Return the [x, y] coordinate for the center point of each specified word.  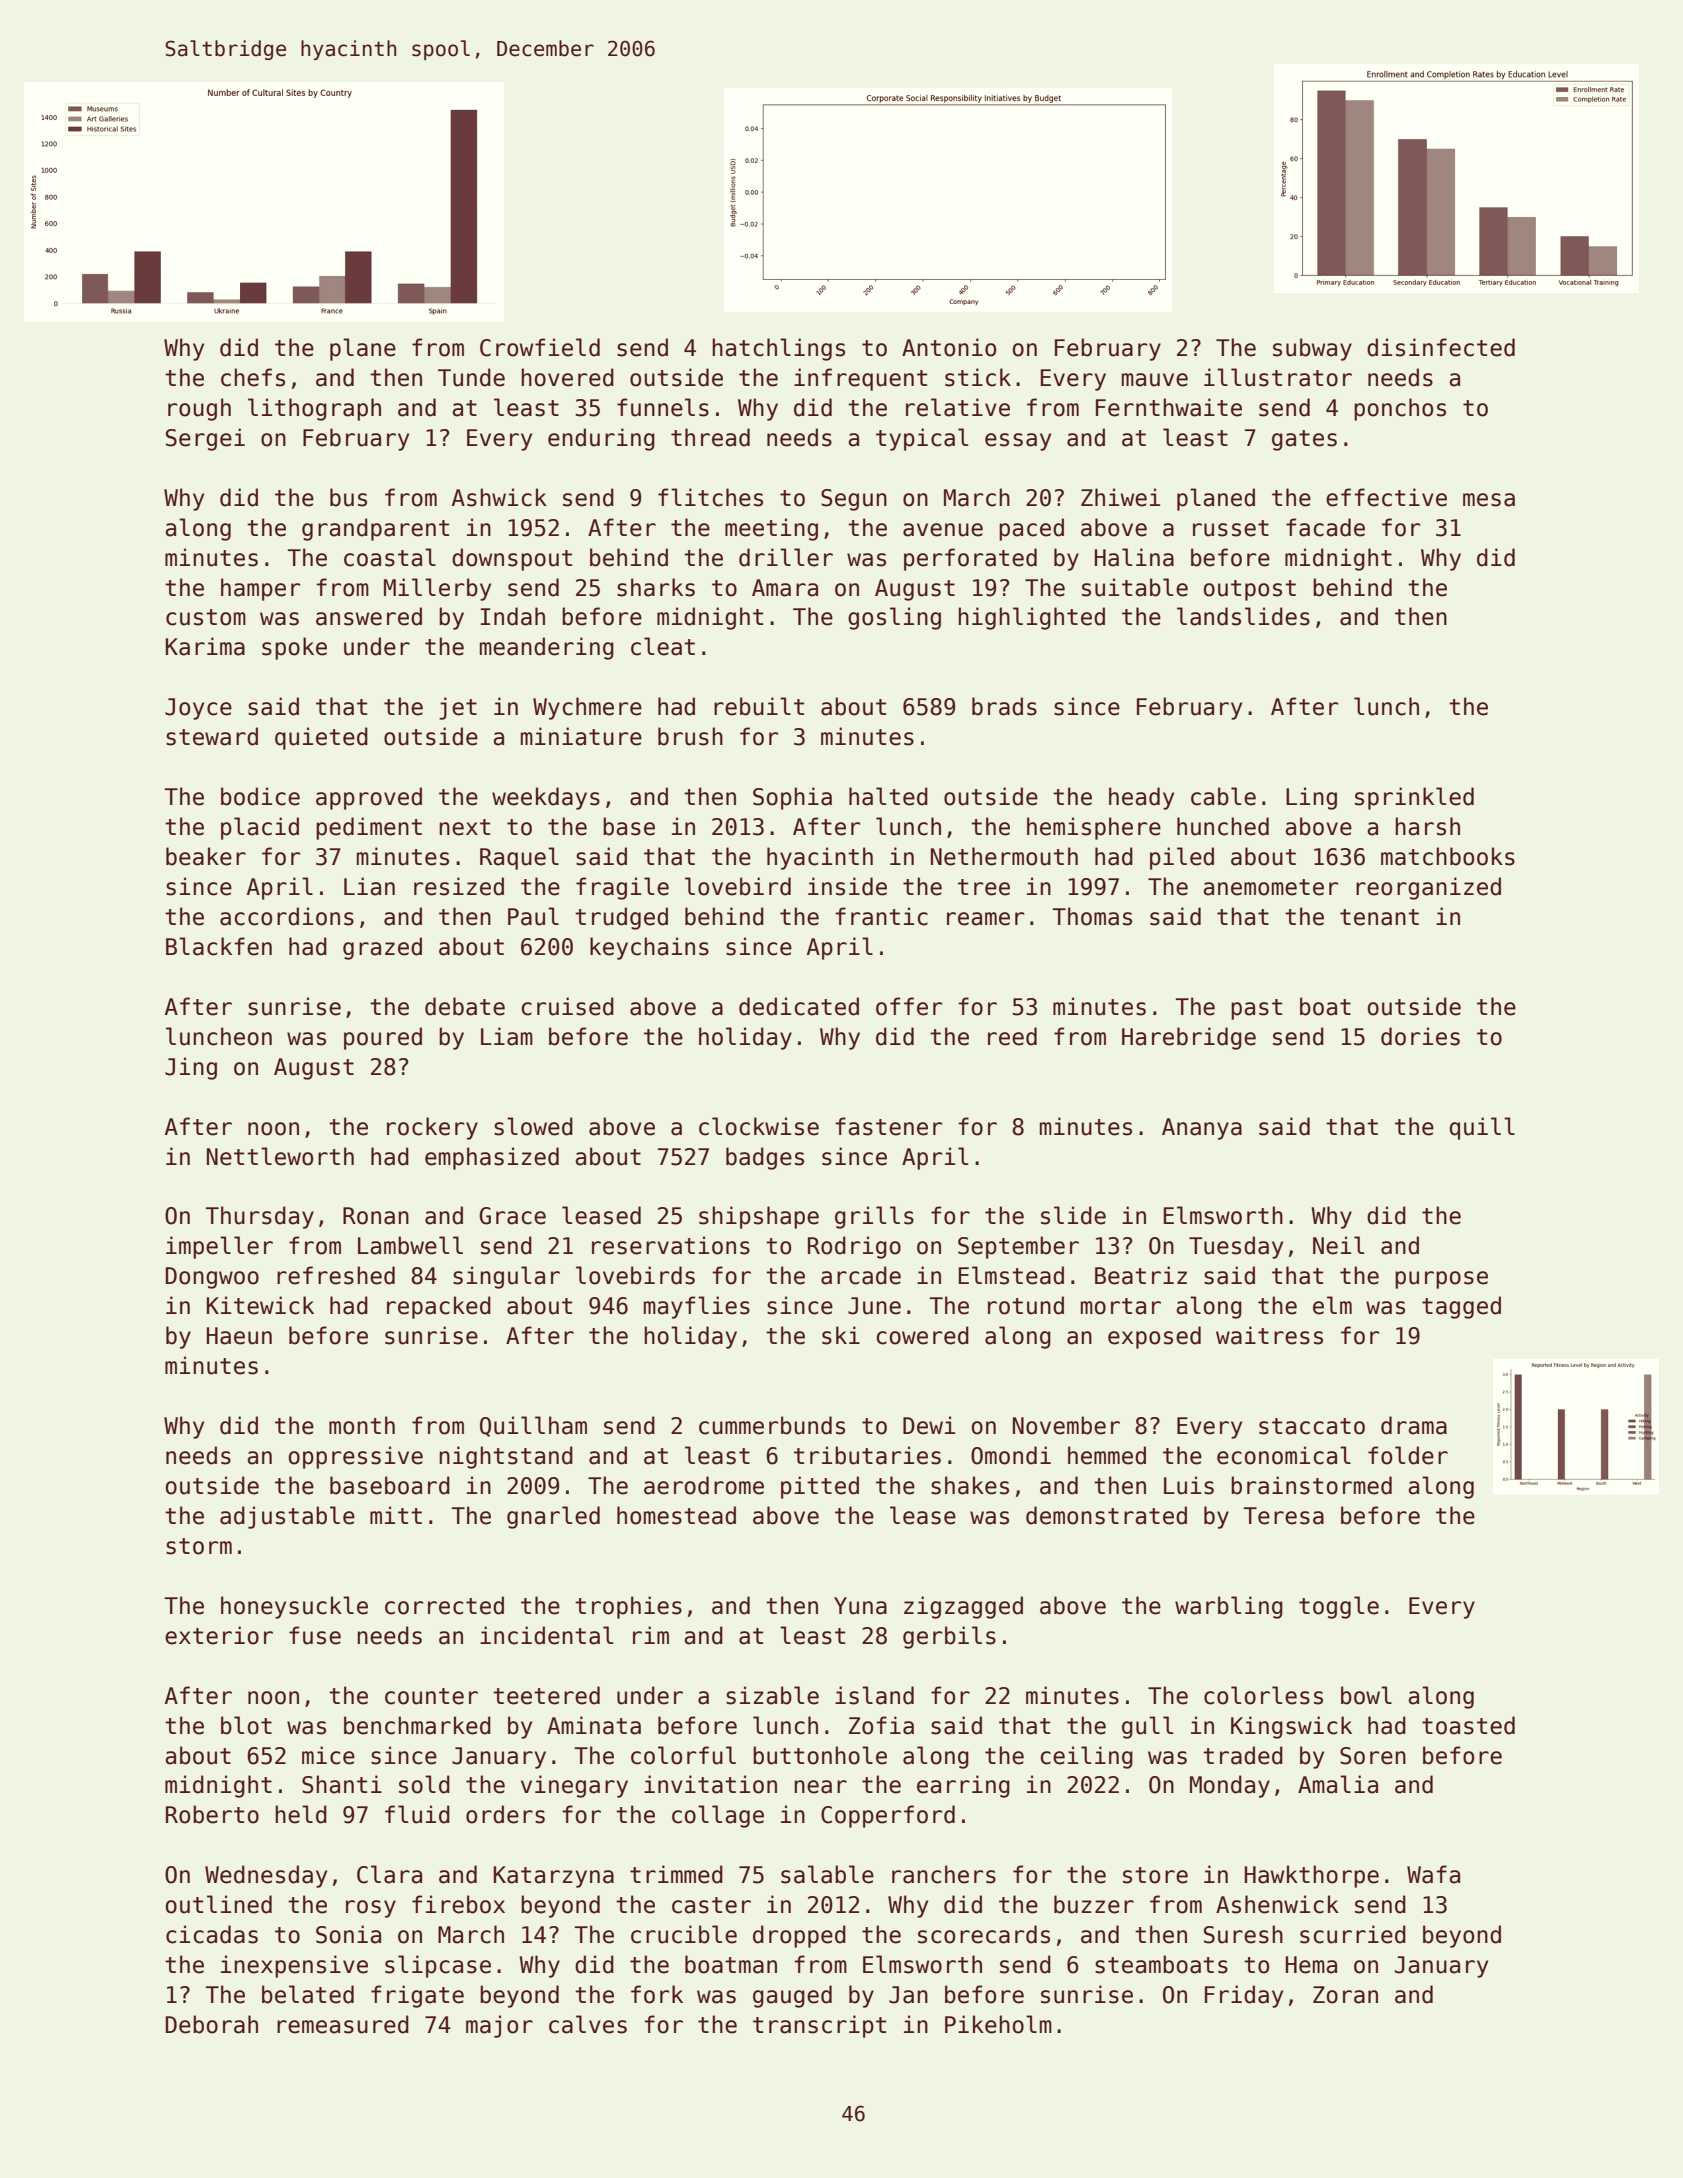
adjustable [287, 1517]
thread [710, 437]
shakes [970, 1485]
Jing [191, 1068]
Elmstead [1011, 1275]
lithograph [314, 409]
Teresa [1284, 1516]
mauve [1155, 380]
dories [1420, 1036]
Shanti [342, 1784]
